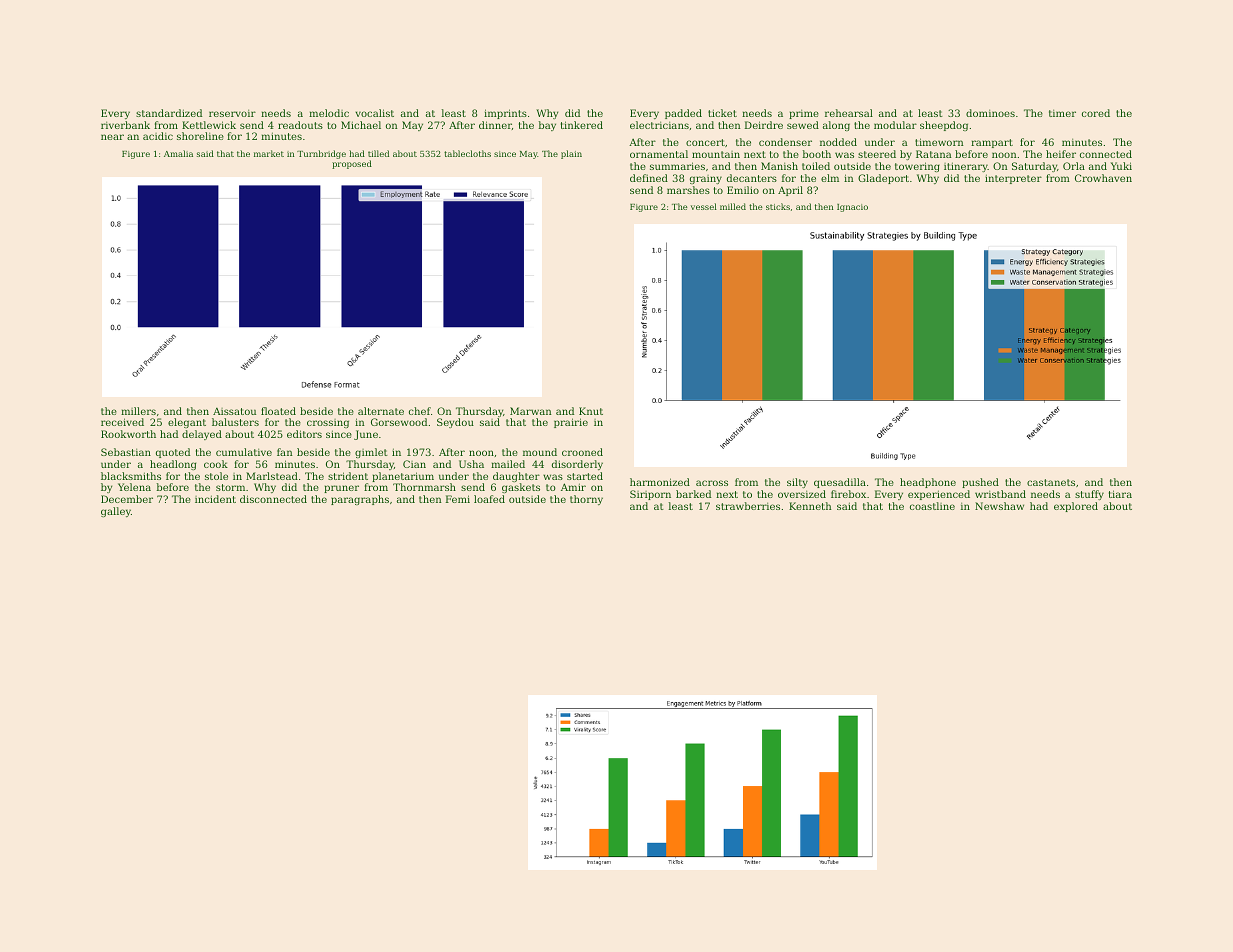 The image size is (1233, 952). What do you see at coordinates (704, 206) in the screenshot?
I see `vessel` at bounding box center [704, 206].
